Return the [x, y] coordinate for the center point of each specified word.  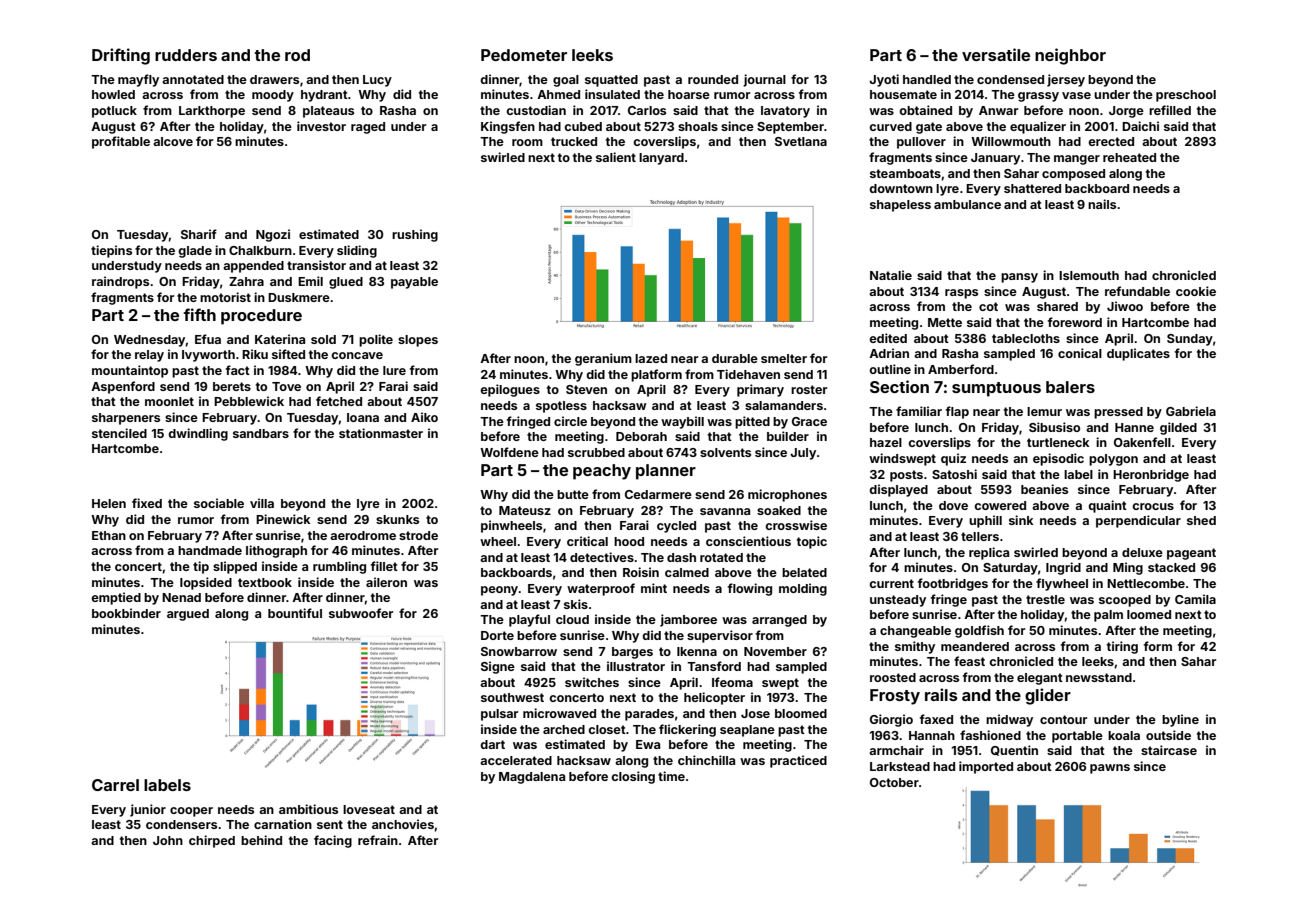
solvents [725, 452]
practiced [798, 761]
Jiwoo [1125, 306]
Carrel [115, 785]
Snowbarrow [519, 651]
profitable [121, 142]
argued [188, 615]
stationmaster [381, 433]
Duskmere [299, 297]
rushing [415, 235]
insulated [612, 94]
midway [1009, 720]
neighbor [1070, 56]
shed [1201, 520]
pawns [1110, 769]
